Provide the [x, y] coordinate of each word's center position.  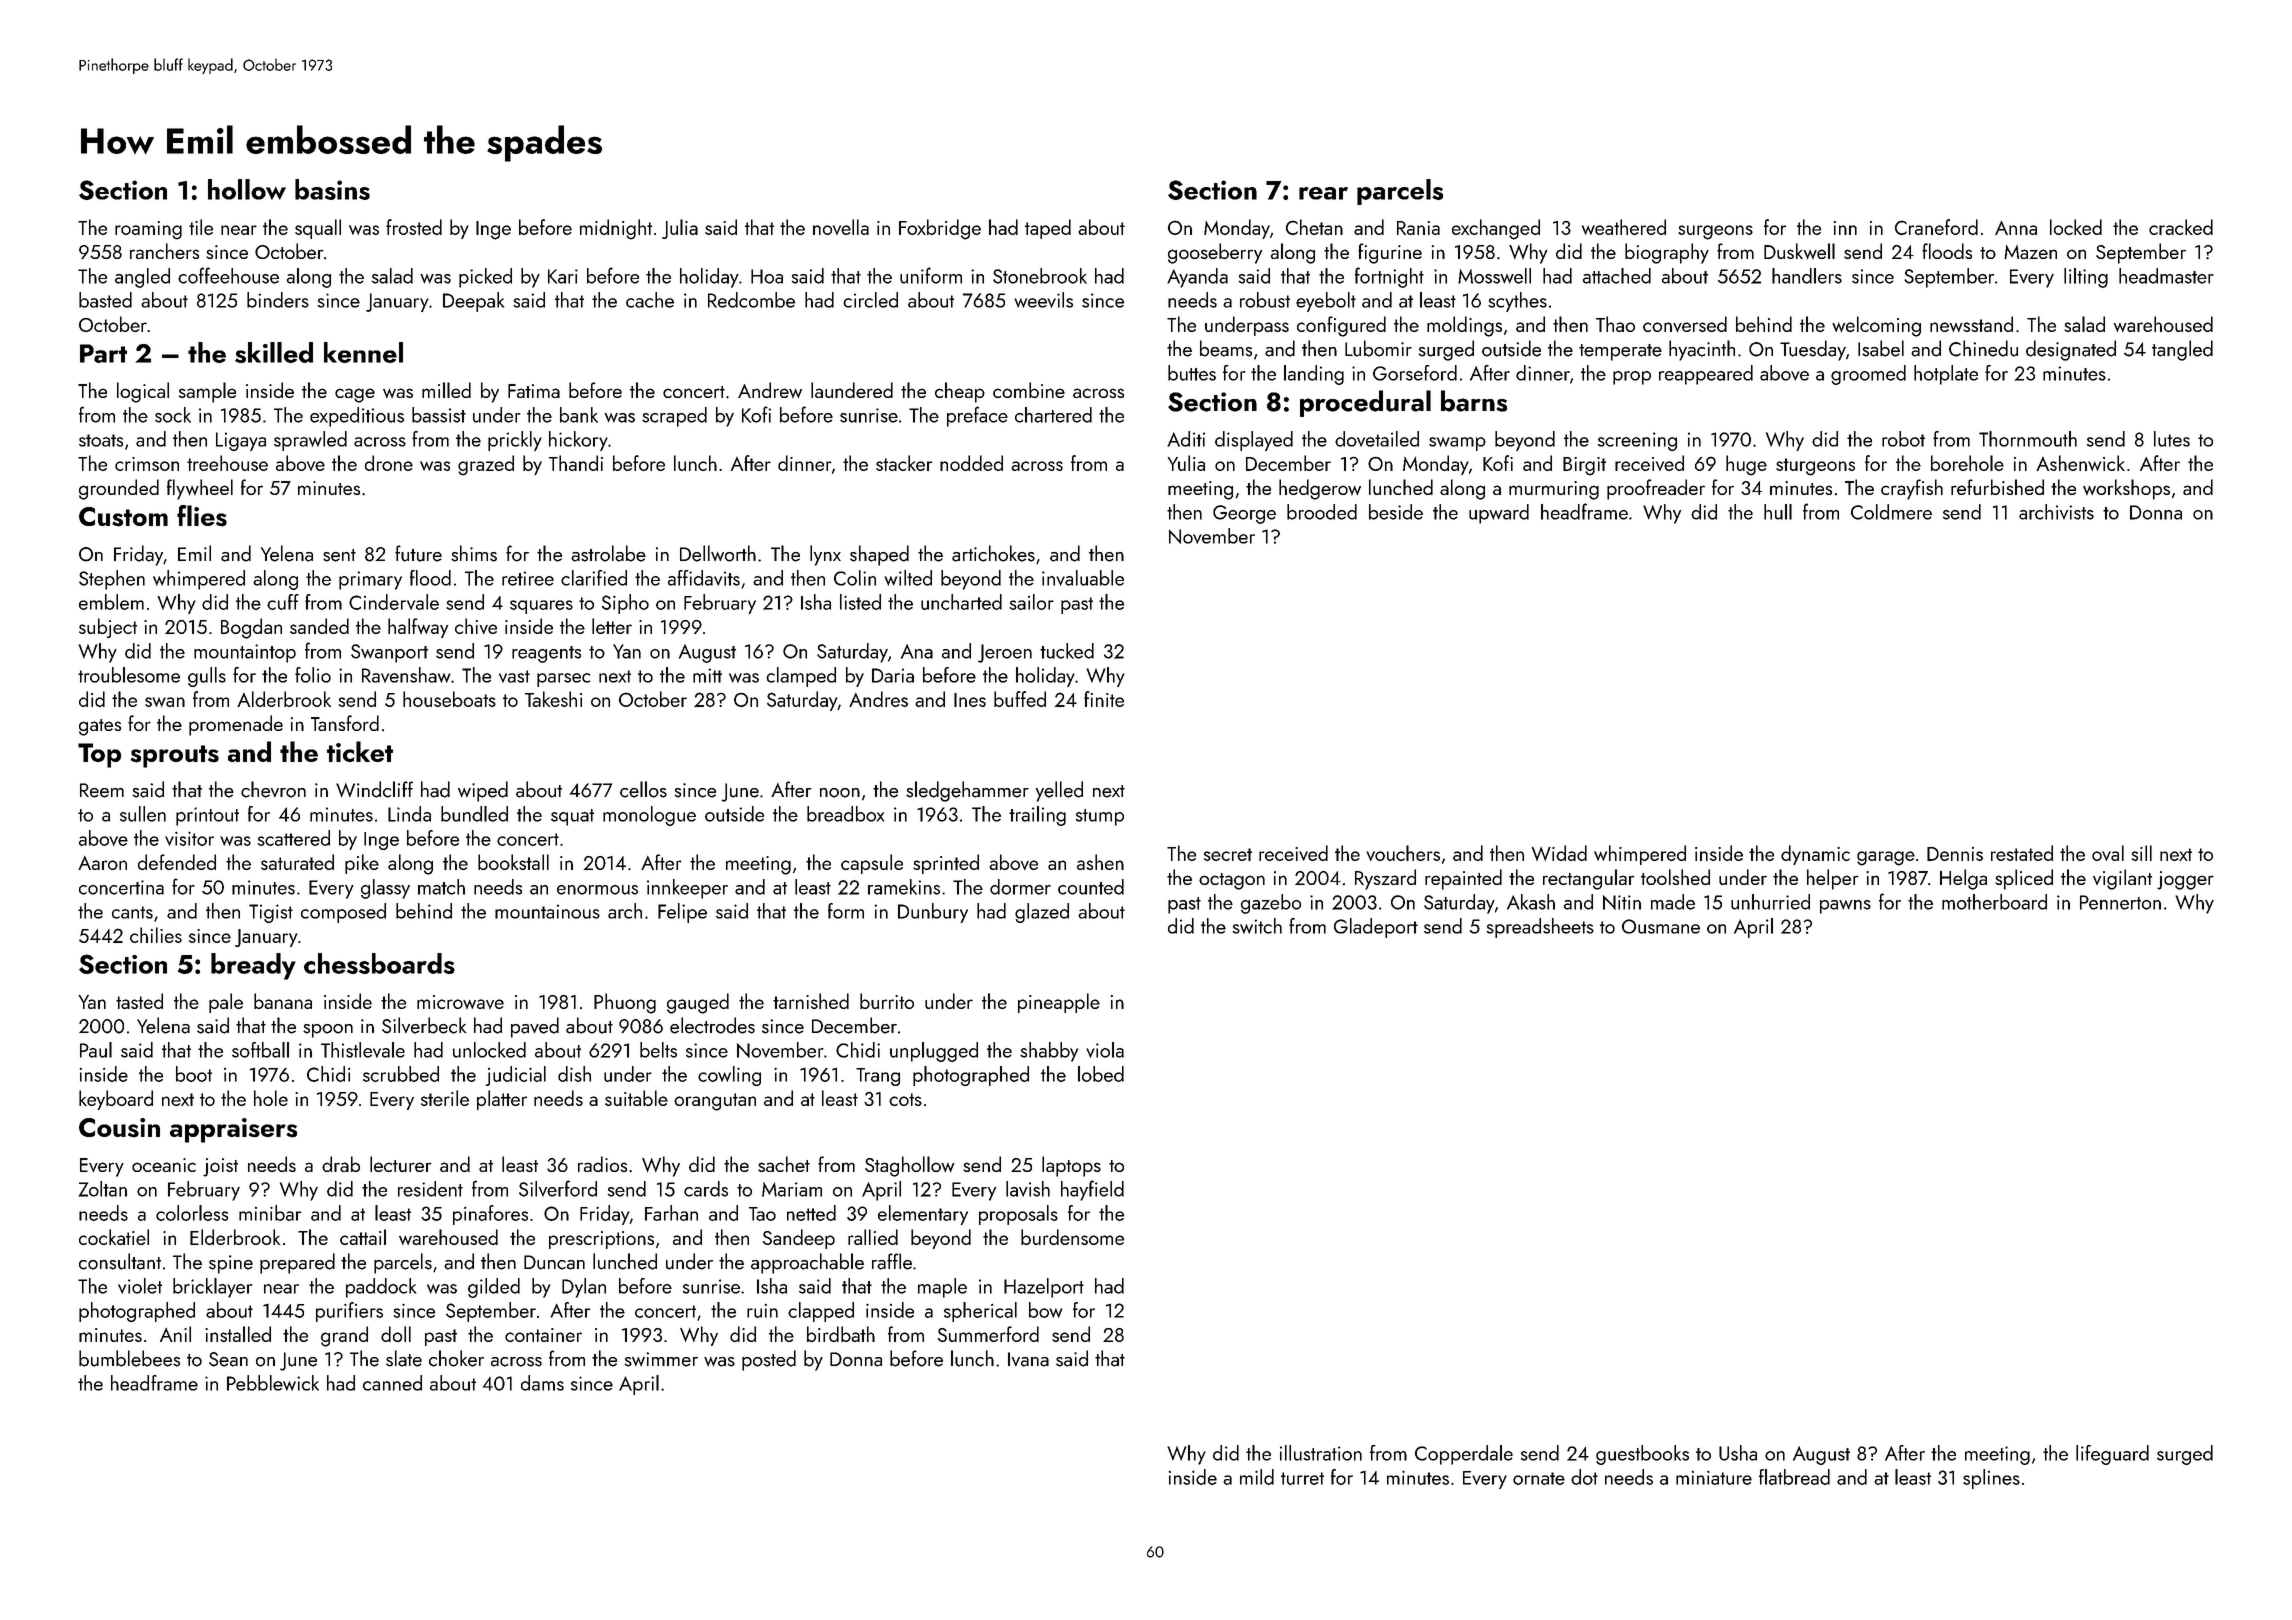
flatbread [1794, 1477]
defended [177, 862]
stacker [904, 463]
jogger [2185, 880]
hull [1778, 512]
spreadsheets [1540, 928]
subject [108, 628]
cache [650, 300]
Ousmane [1661, 926]
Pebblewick [273, 1383]
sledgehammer [967, 791]
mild [1257, 1477]
